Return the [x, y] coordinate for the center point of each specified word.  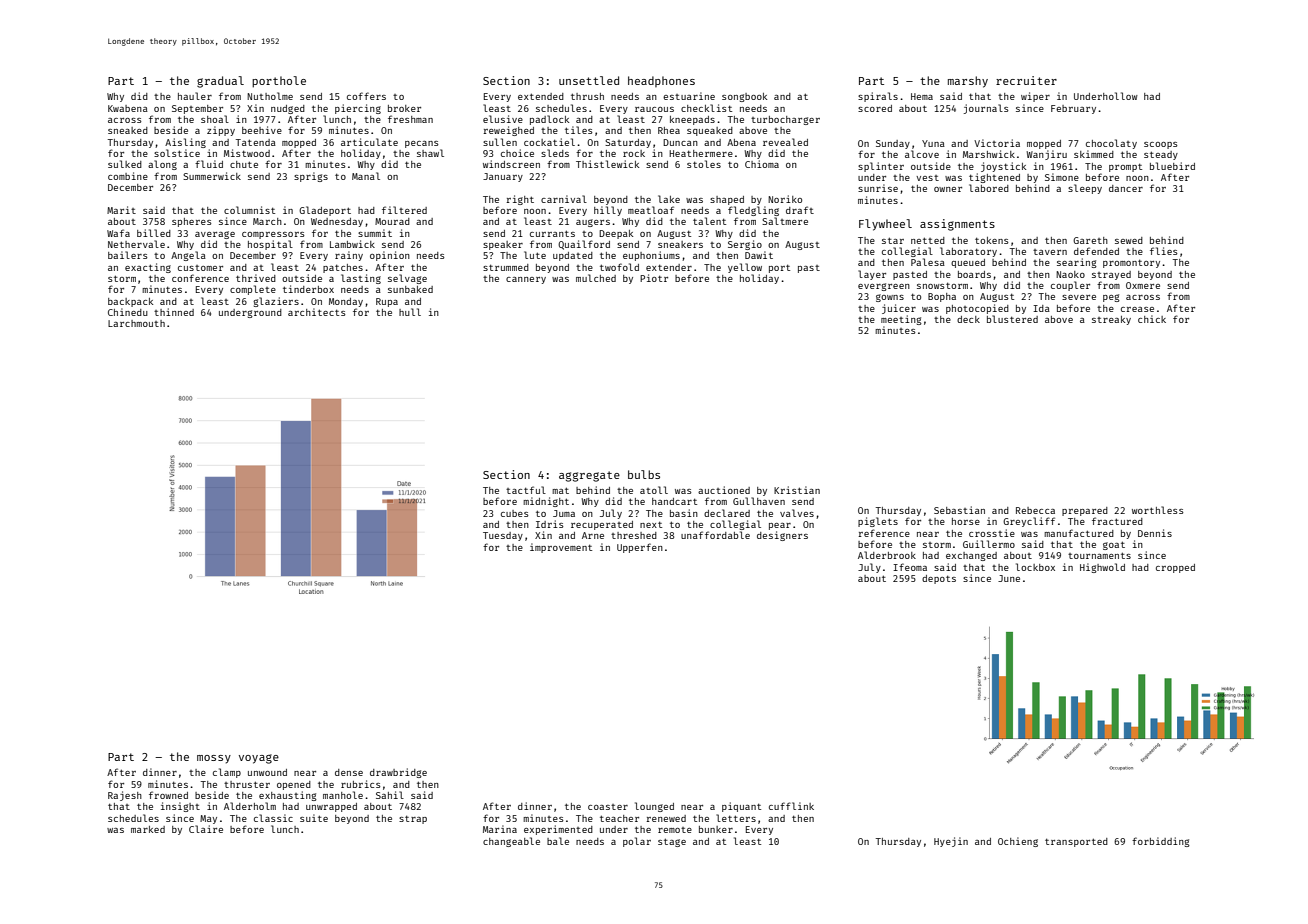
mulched [596, 278]
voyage [259, 759]
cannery [526, 280]
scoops [1161, 145]
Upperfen [640, 548]
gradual [220, 82]
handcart [674, 501]
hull [410, 312]
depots [939, 579]
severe [1079, 297]
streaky [1111, 320]
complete [253, 290]
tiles [579, 130]
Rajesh [125, 796]
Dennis [1155, 533]
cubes [515, 513]
